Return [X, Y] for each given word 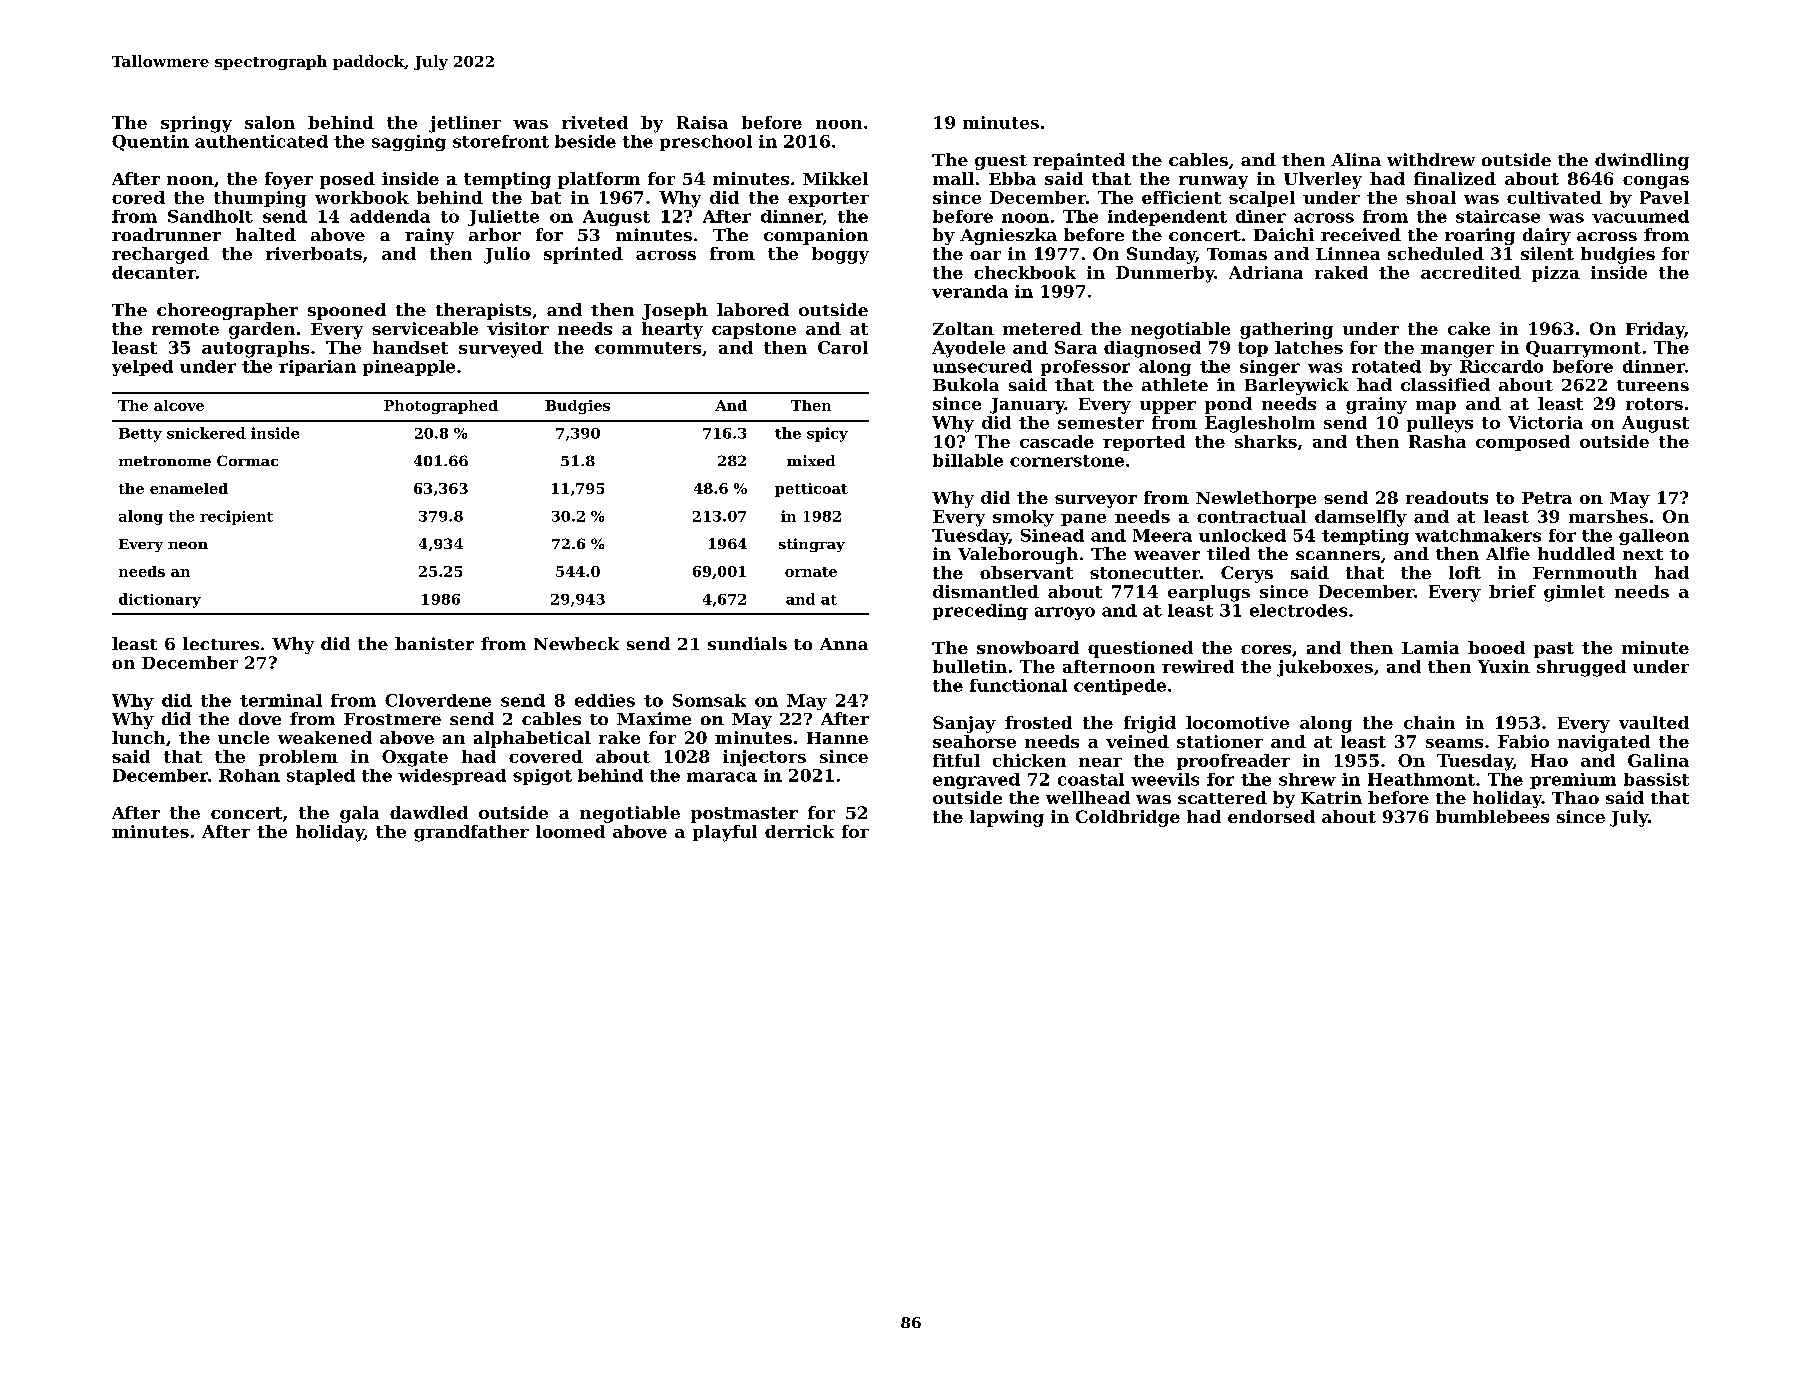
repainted [1079, 161]
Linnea [1348, 253]
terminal [281, 700]
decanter [154, 272]
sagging [409, 143]
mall [953, 178]
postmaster [744, 815]
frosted [1038, 722]
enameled [189, 488]
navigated [1604, 743]
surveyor [1096, 501]
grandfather [471, 833]
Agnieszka [1008, 236]
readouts [1447, 497]
